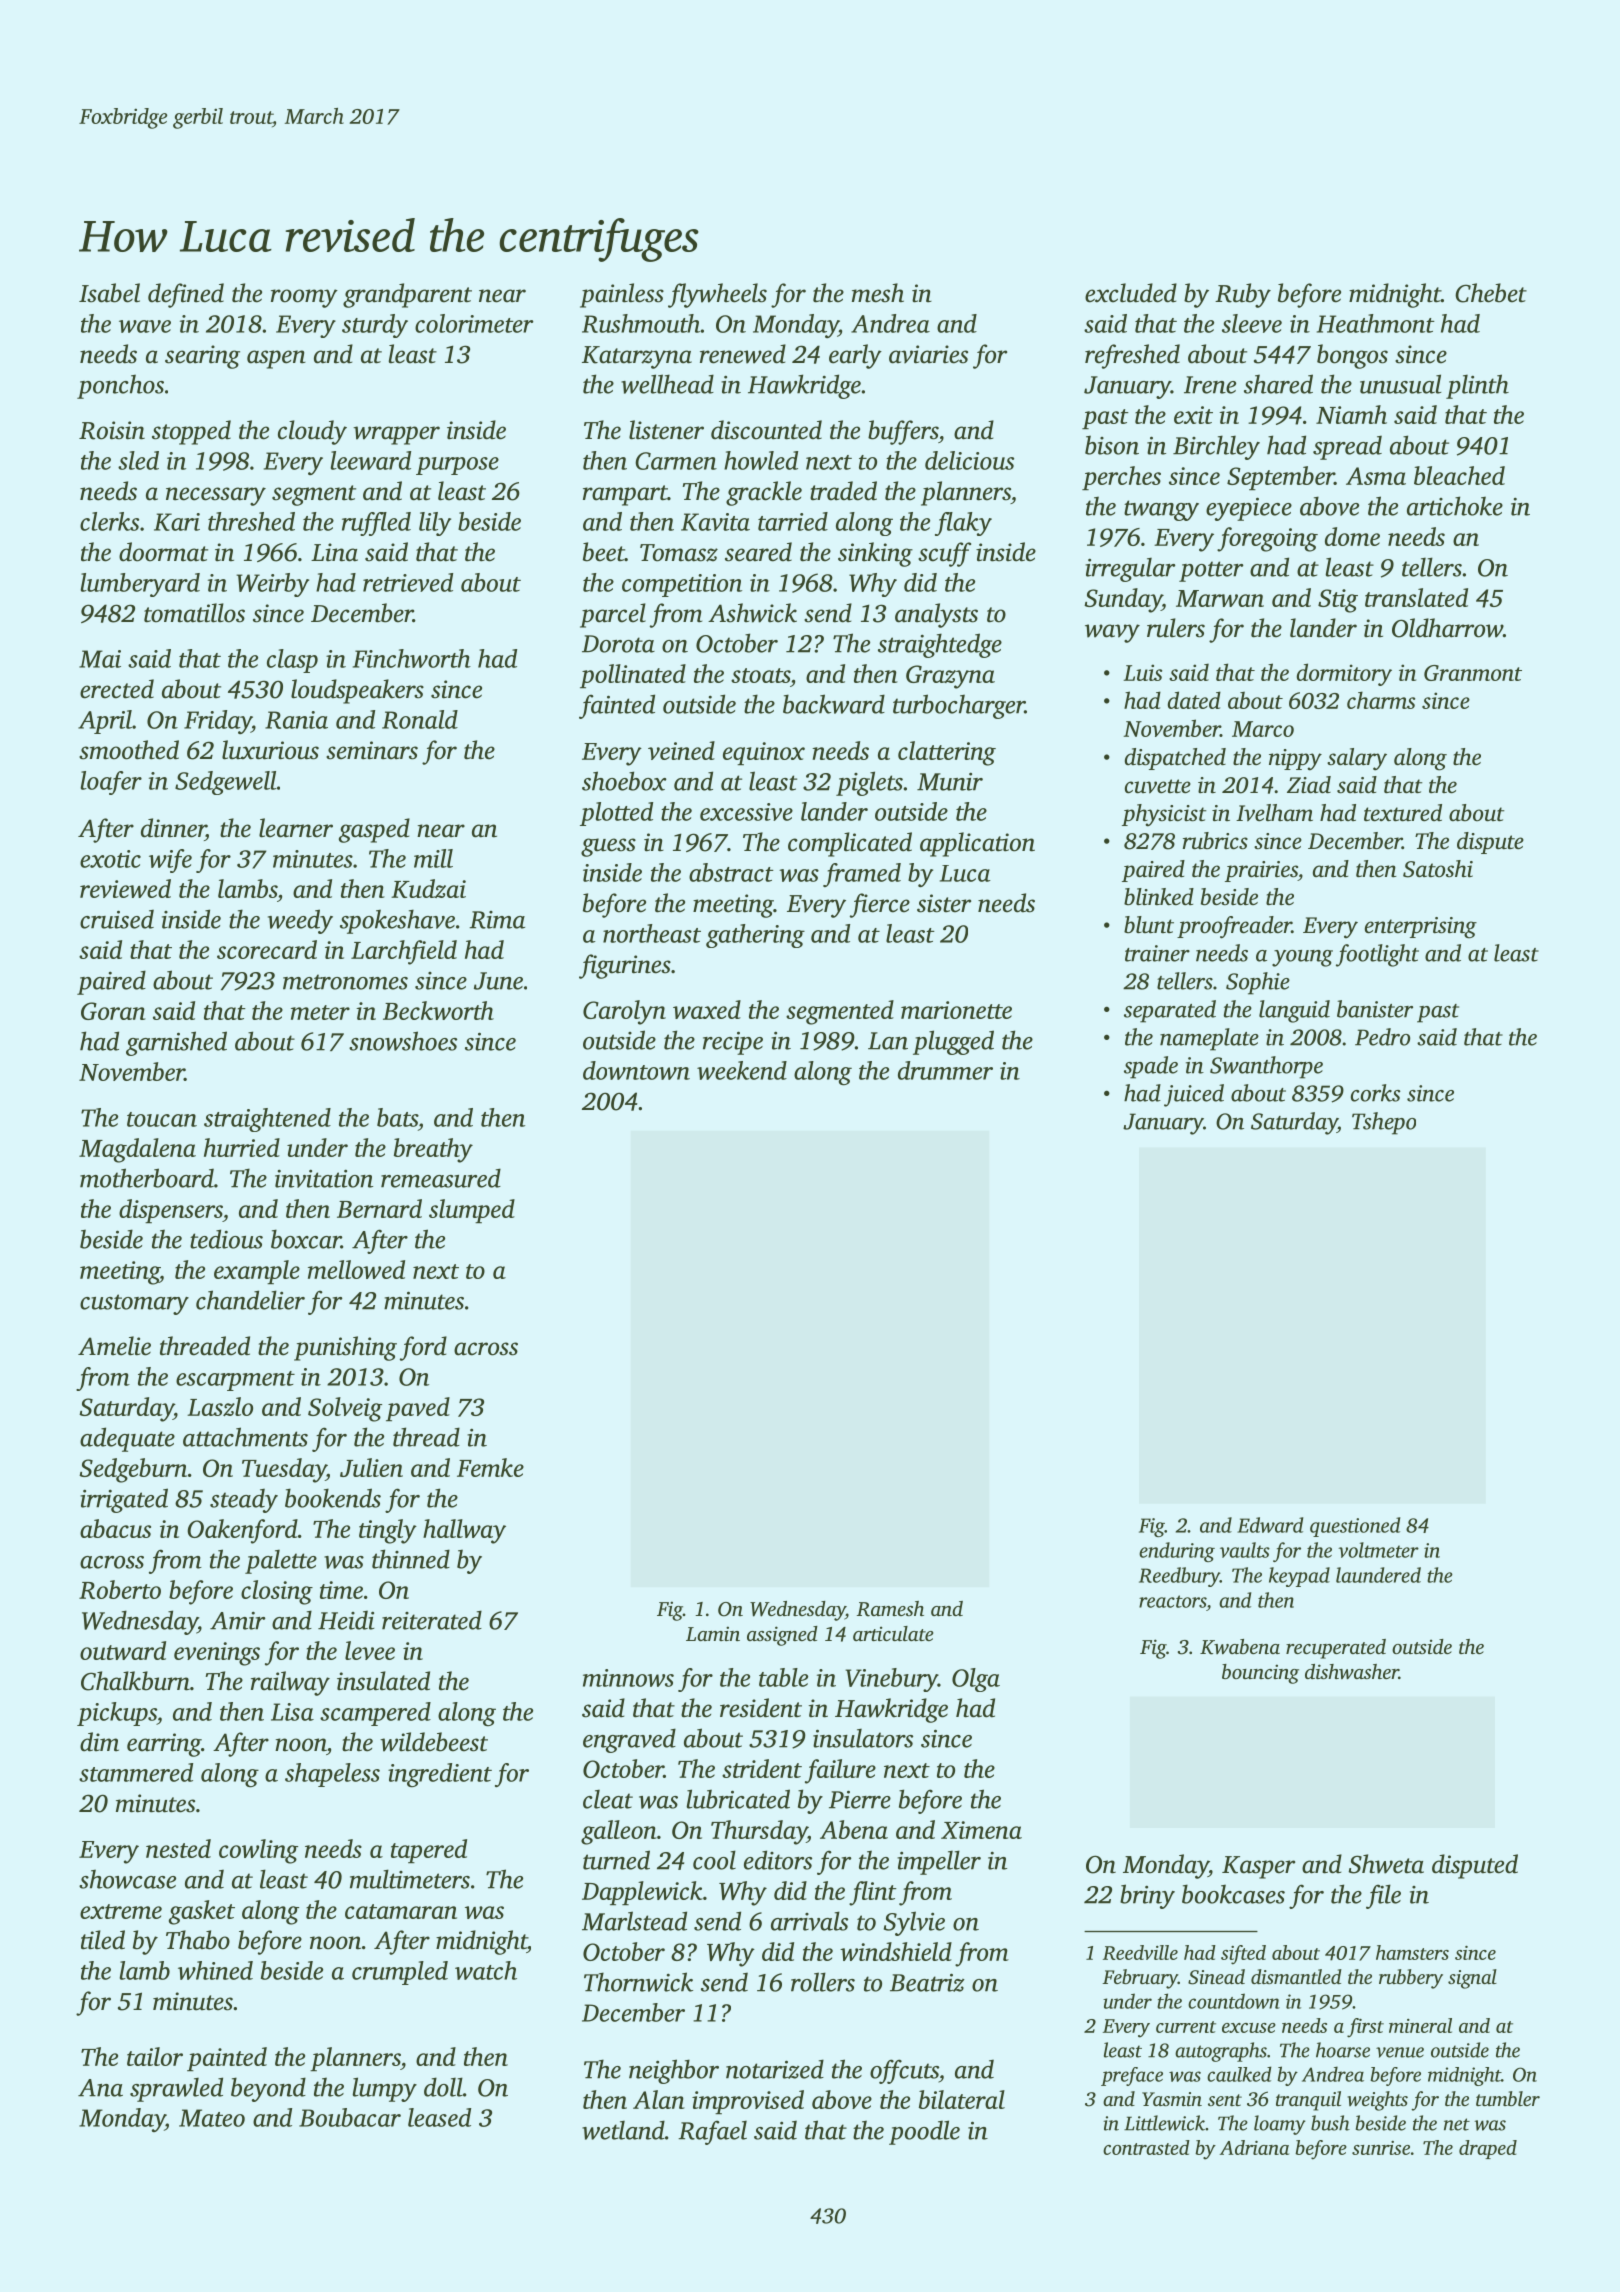 This screenshot has width=1620, height=2292. I want to click on adequate, so click(127, 1439).
